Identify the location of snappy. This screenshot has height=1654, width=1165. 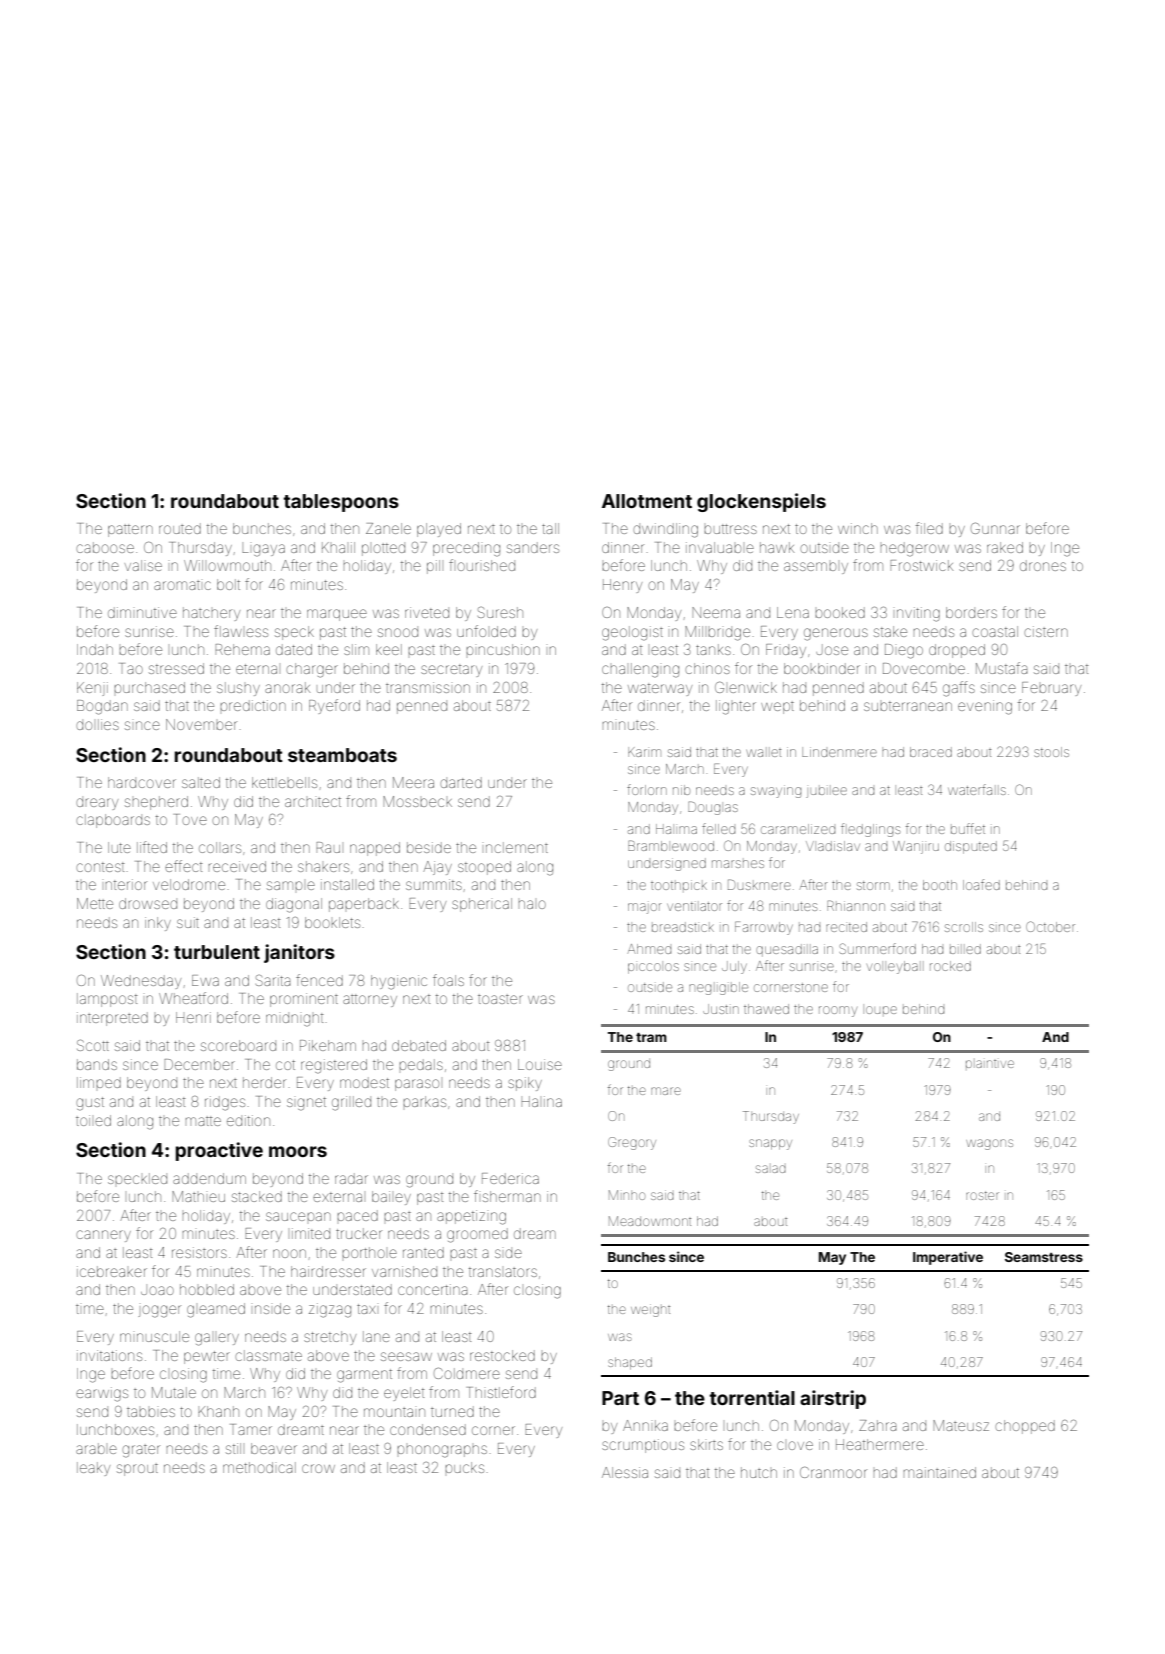
(770, 1144).
